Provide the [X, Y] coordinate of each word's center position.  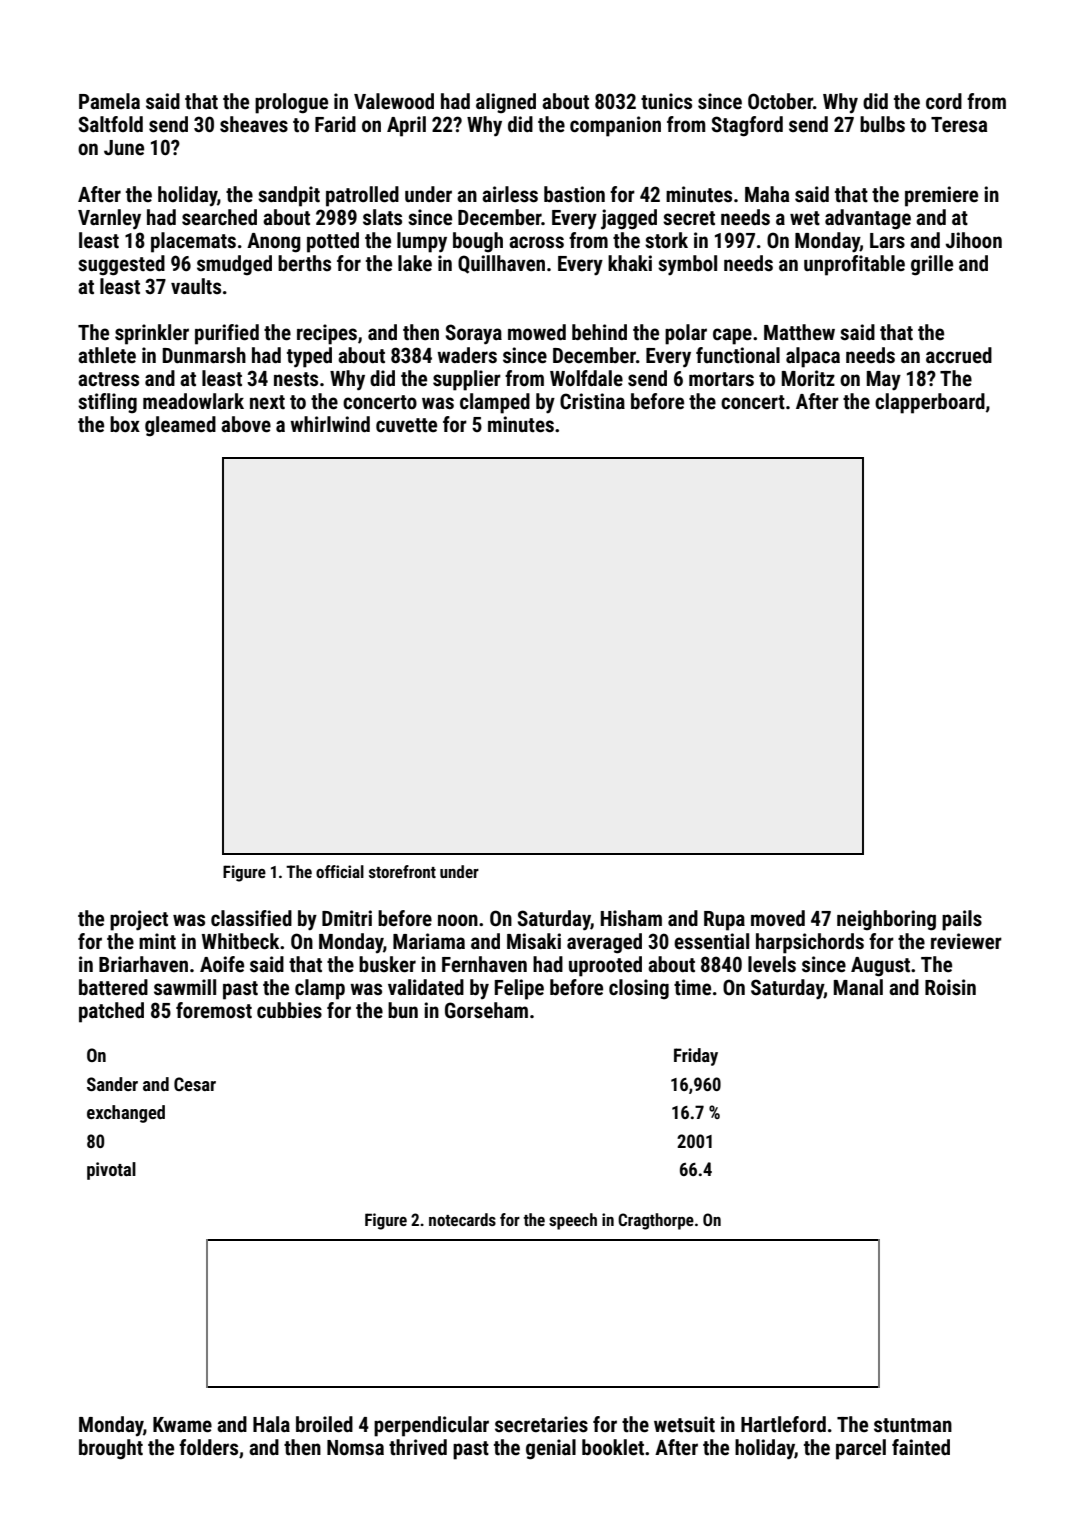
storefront [402, 871]
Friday [696, 1057]
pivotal [111, 1171]
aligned [506, 103]
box [125, 424]
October [780, 101]
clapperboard [930, 403]
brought [111, 1449]
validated [426, 987]
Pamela [109, 101]
